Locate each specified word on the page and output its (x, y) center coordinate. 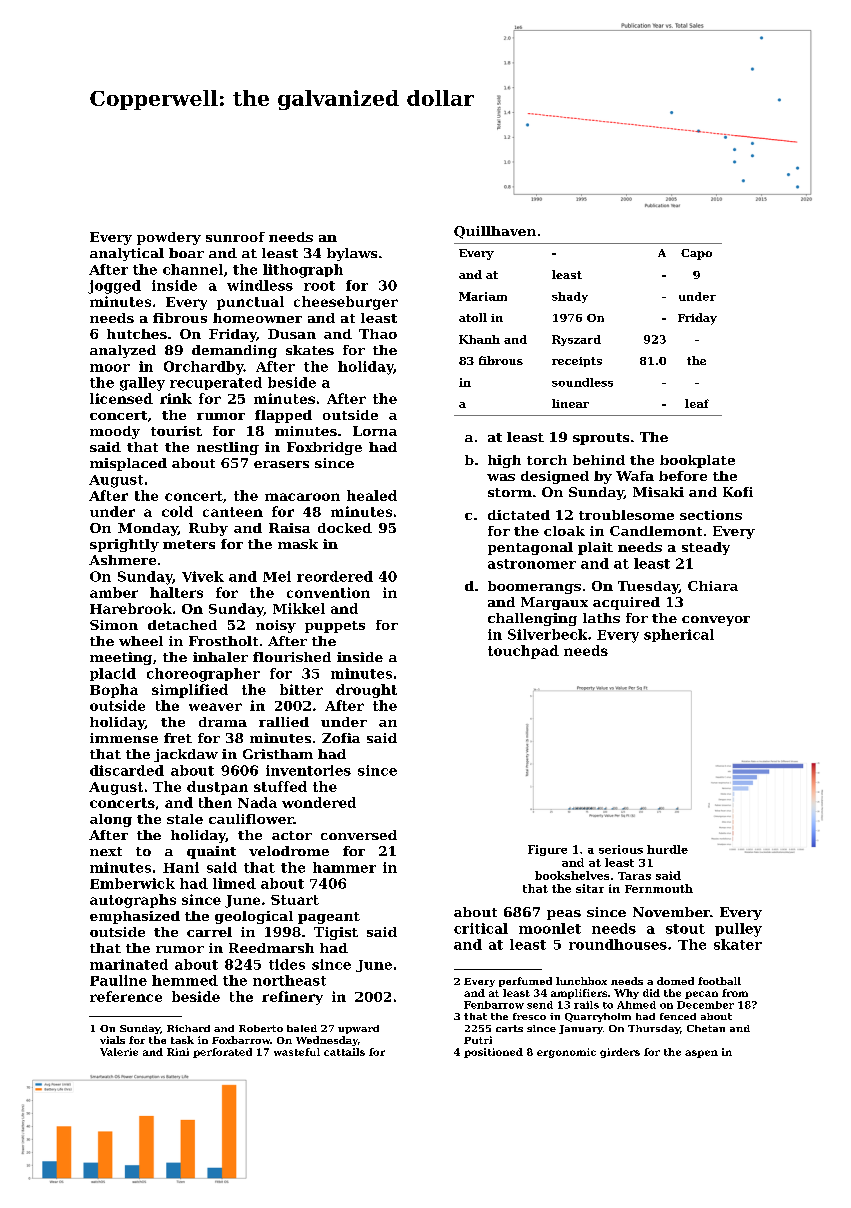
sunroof (235, 237)
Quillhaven (495, 232)
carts (509, 1028)
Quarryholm (598, 1017)
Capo (696, 254)
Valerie (119, 1052)
